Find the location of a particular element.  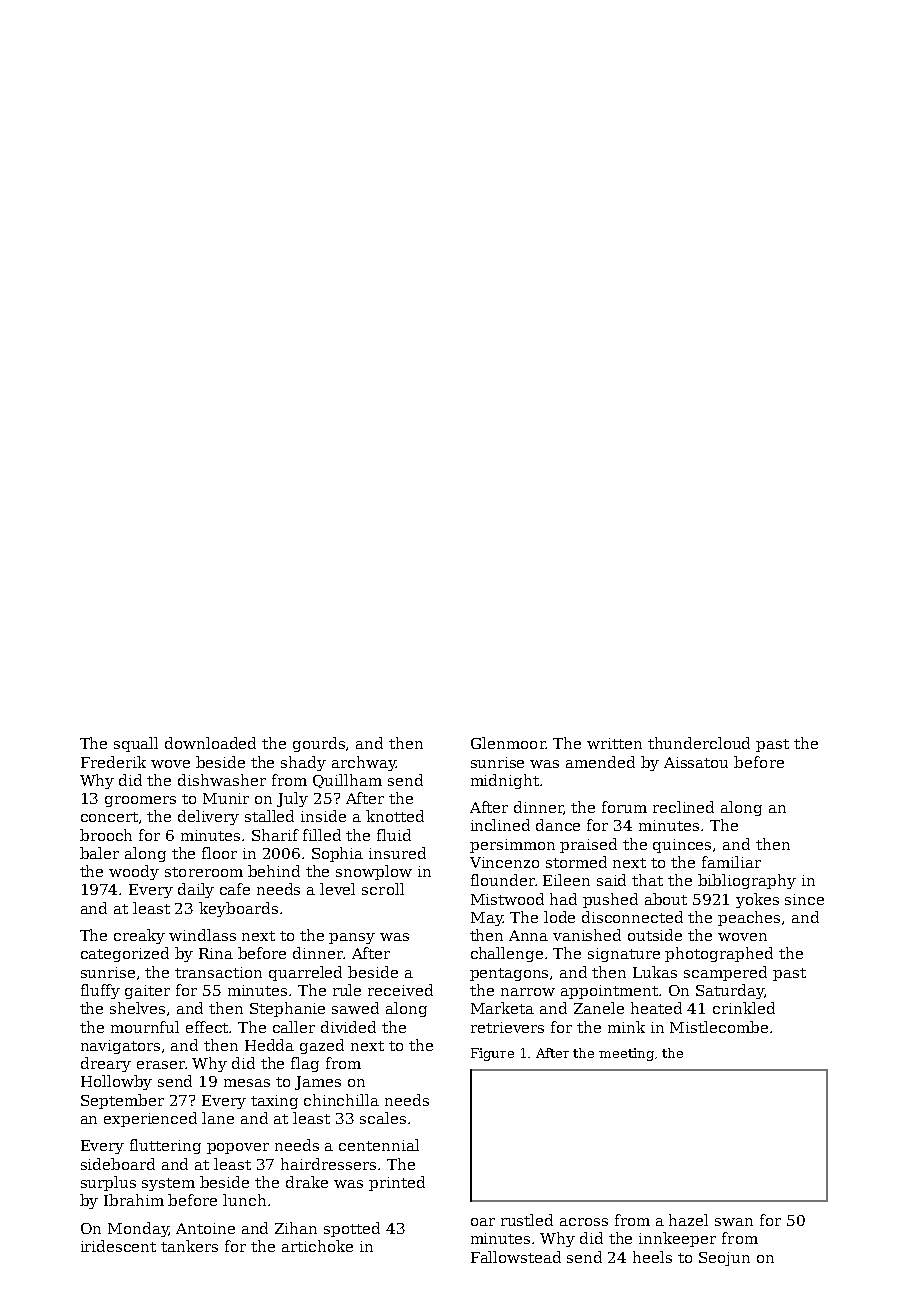

thundercloud is located at coordinates (699, 743).
